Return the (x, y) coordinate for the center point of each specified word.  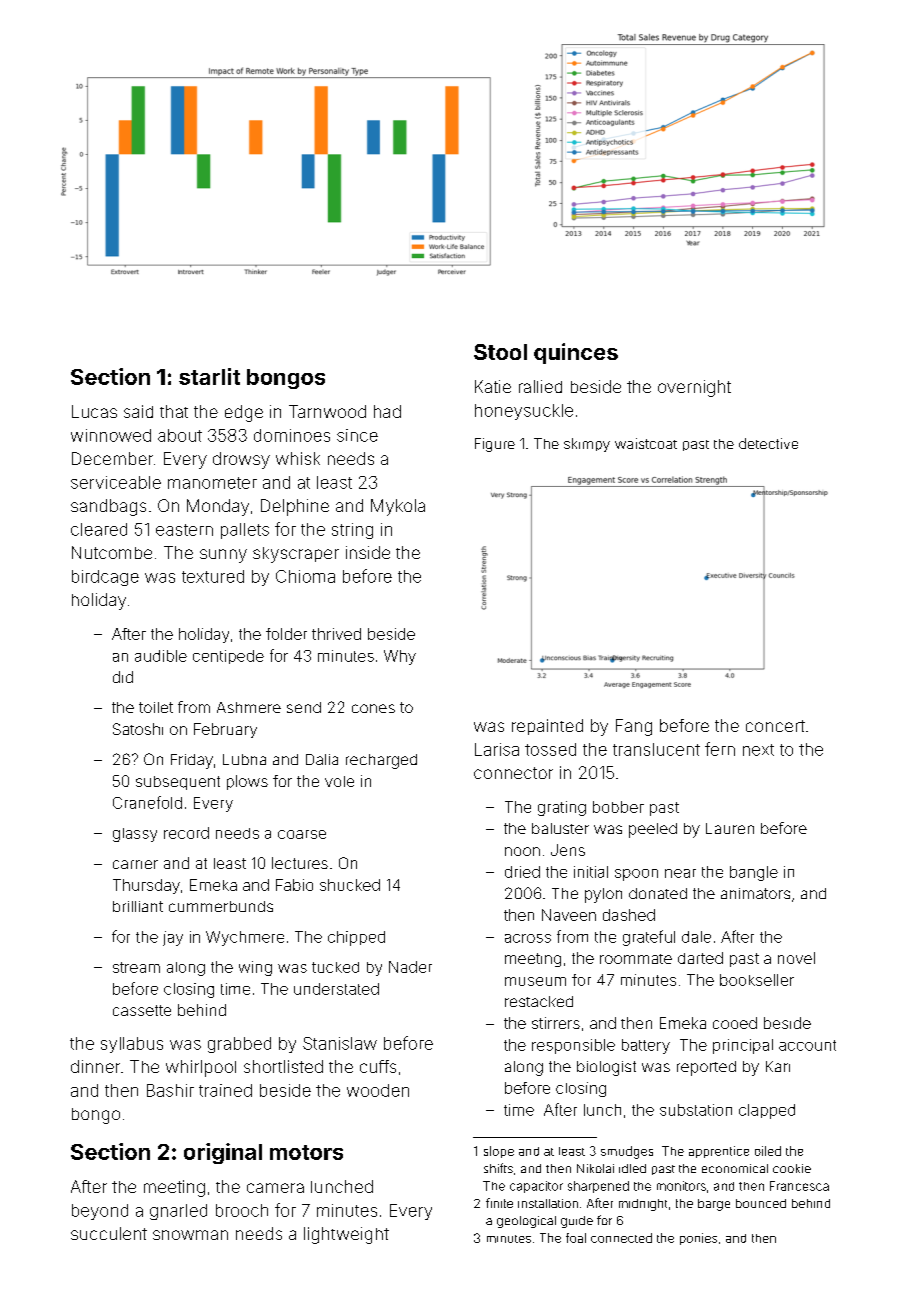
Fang (634, 727)
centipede (228, 657)
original (223, 1153)
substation (696, 1110)
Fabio (294, 885)
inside (368, 552)
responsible (573, 1046)
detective (768, 443)
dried (522, 872)
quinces (576, 353)
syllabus (132, 1045)
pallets (245, 531)
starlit (209, 376)
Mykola (398, 507)
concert (775, 726)
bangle (754, 873)
